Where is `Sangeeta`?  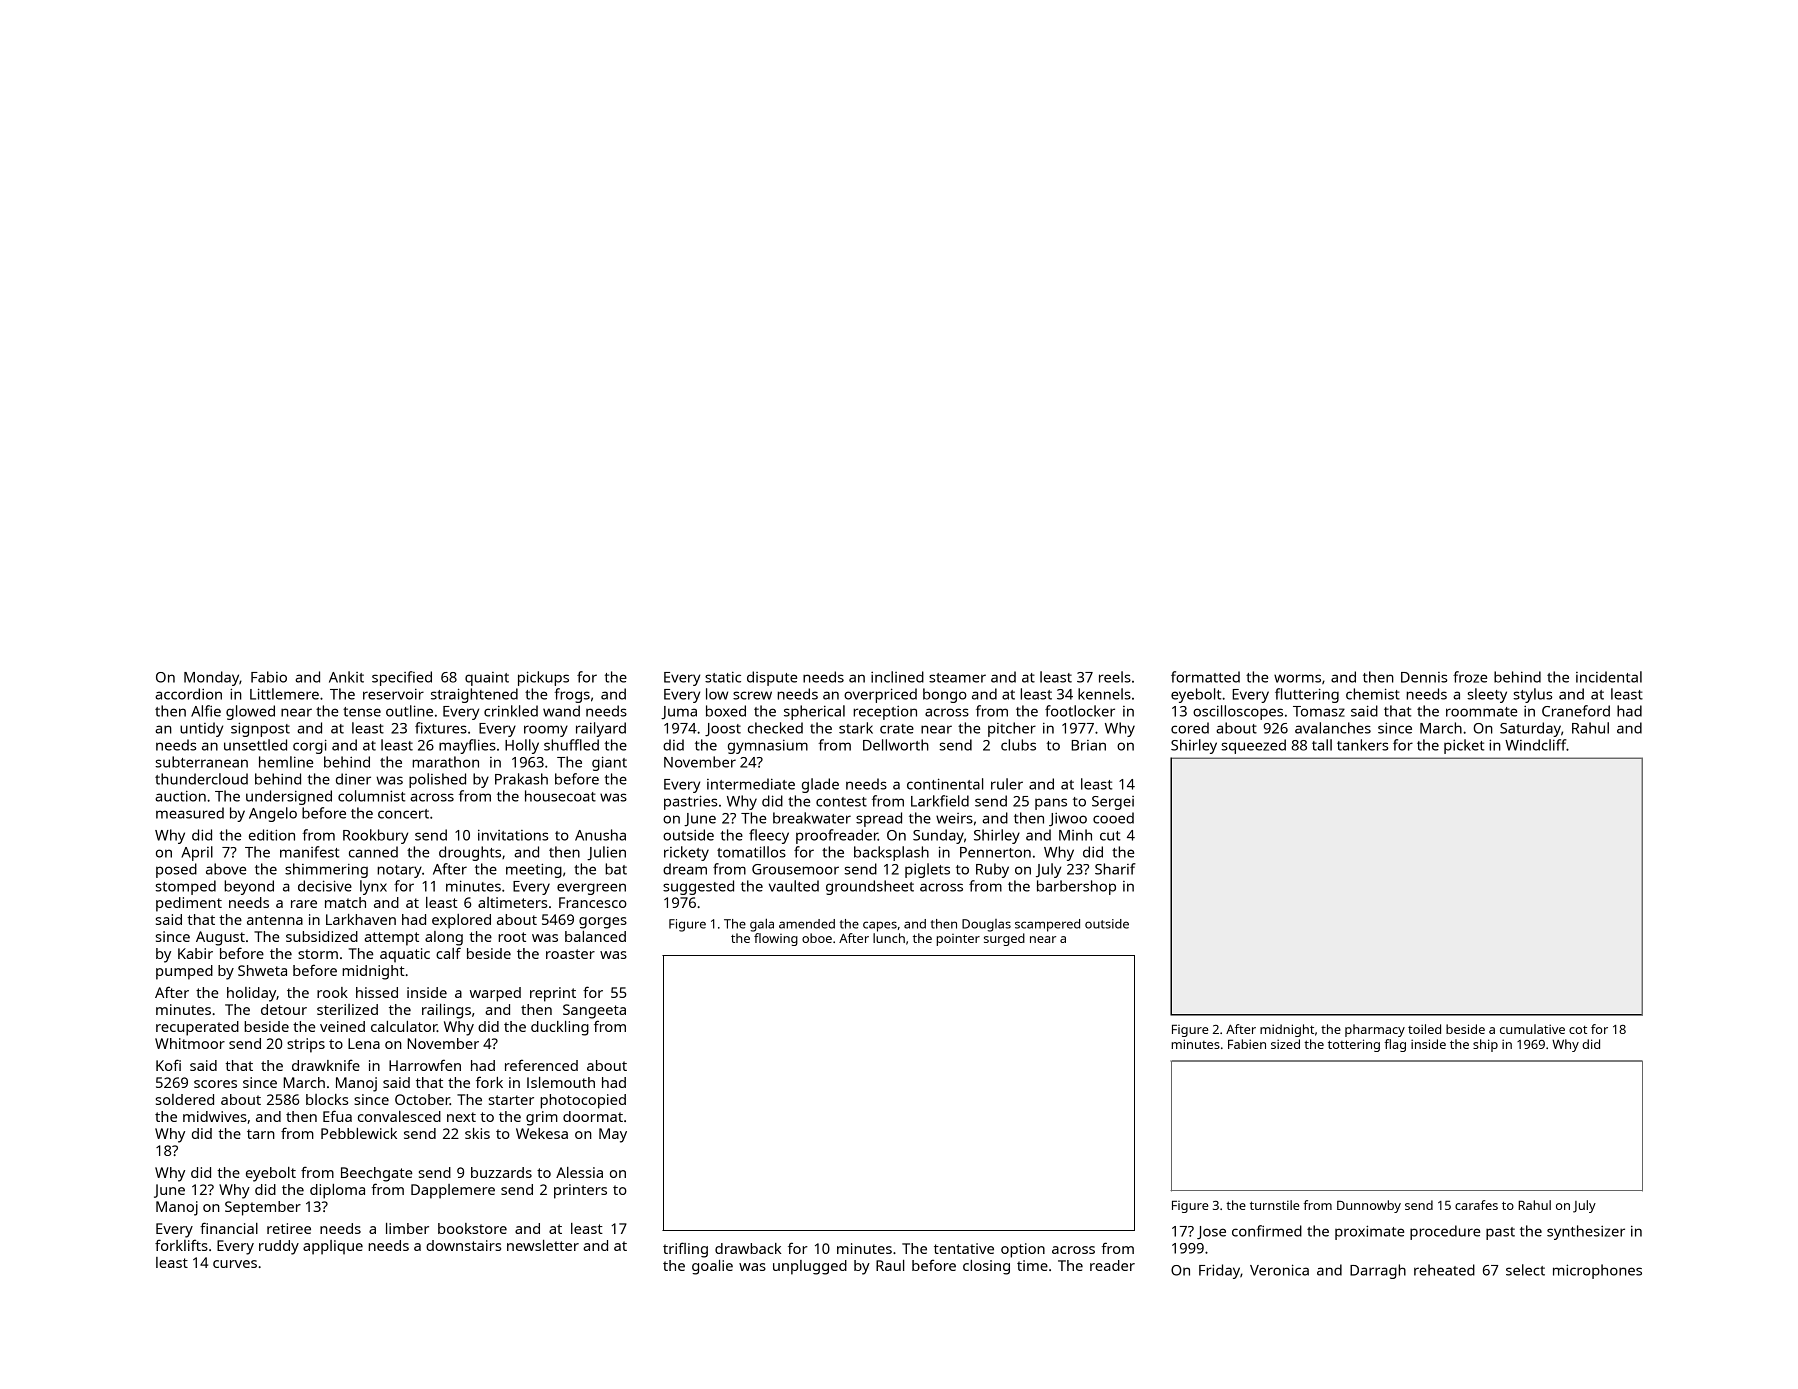 Sangeeta is located at coordinates (594, 1011).
